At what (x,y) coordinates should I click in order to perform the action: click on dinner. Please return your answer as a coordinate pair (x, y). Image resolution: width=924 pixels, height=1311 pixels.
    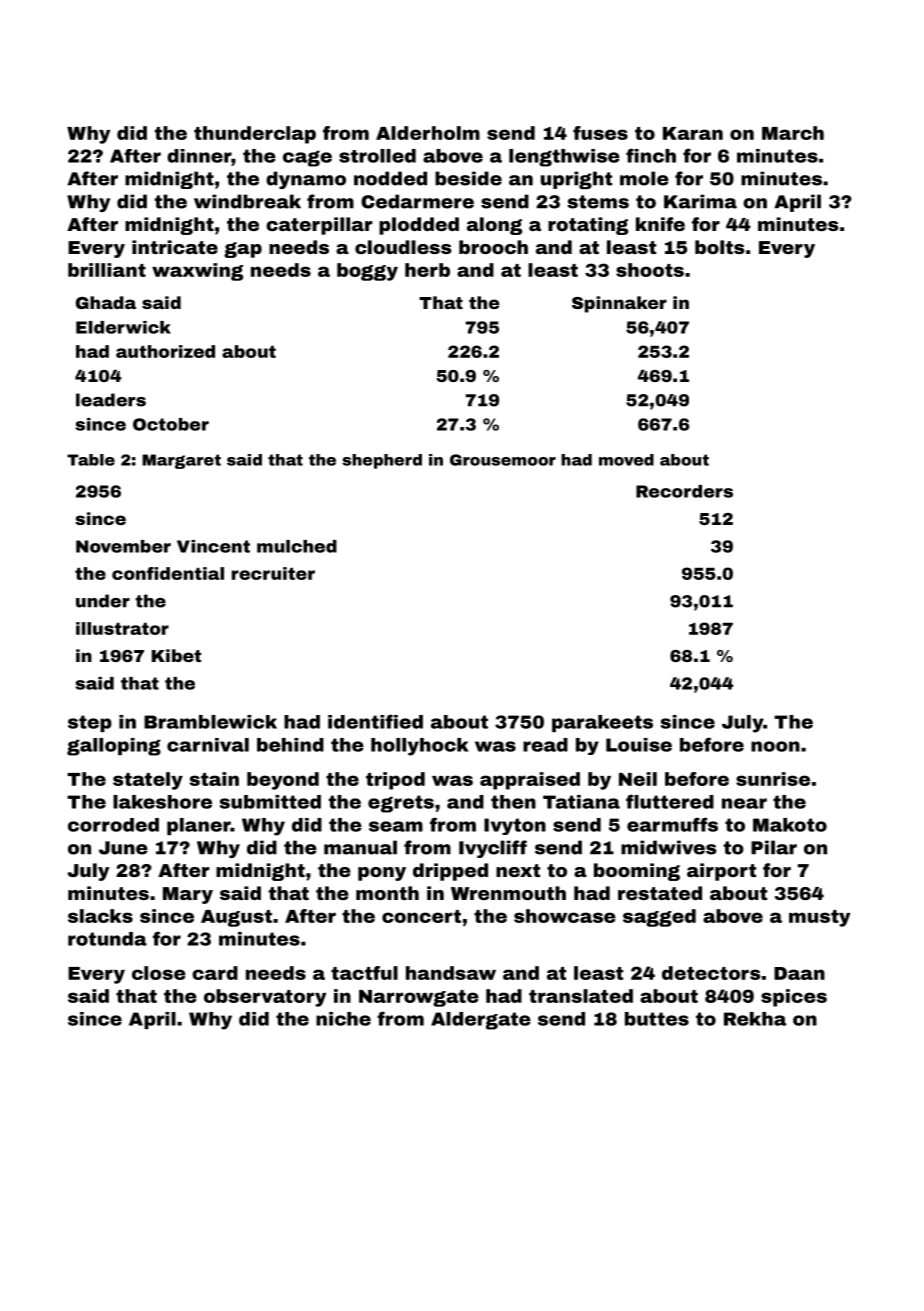
    Looking at the image, I should click on (199, 156).
